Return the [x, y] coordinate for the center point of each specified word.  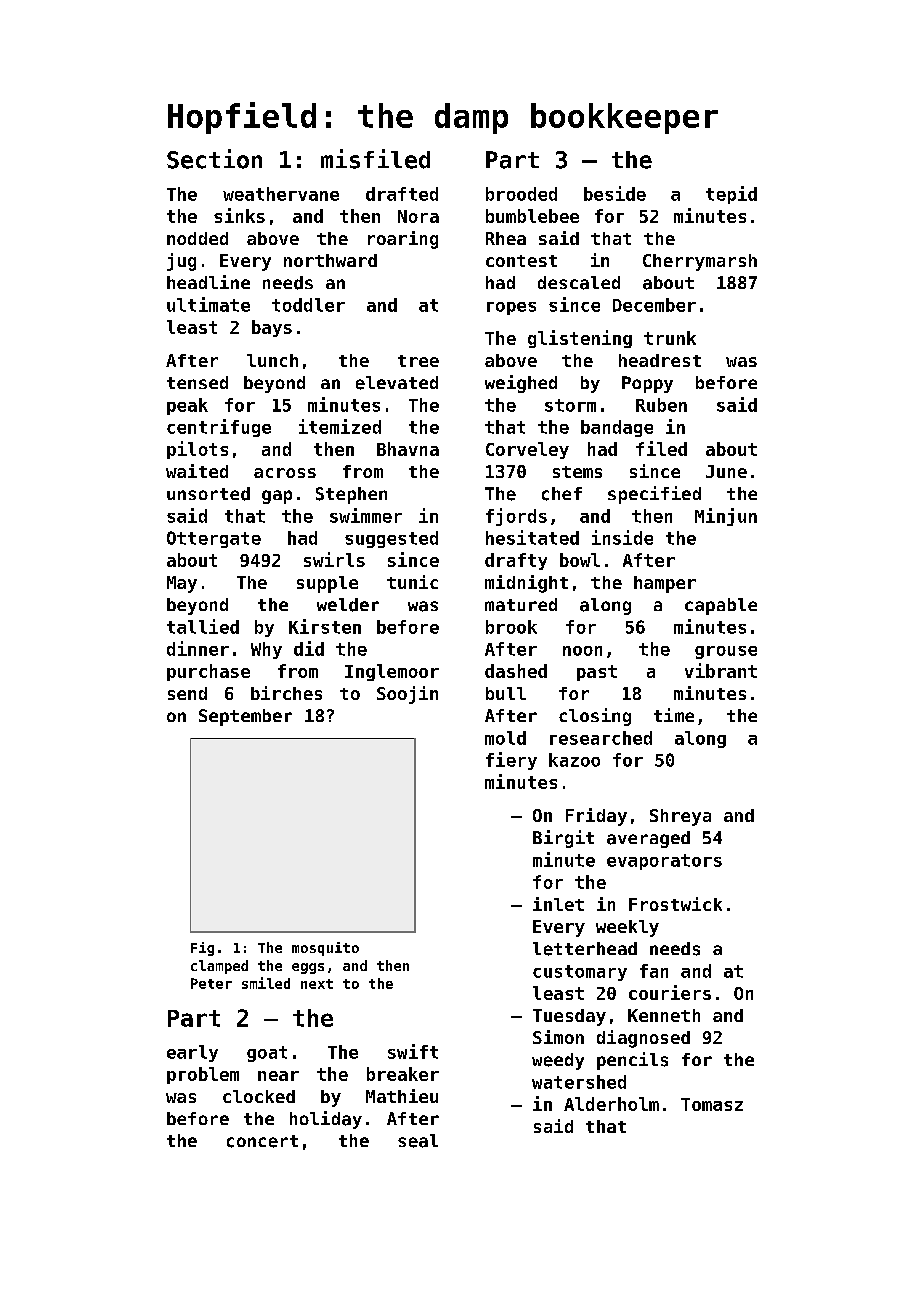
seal [418, 1141]
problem [203, 1075]
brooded [521, 194]
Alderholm [611, 1104]
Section [214, 159]
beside [615, 193]
